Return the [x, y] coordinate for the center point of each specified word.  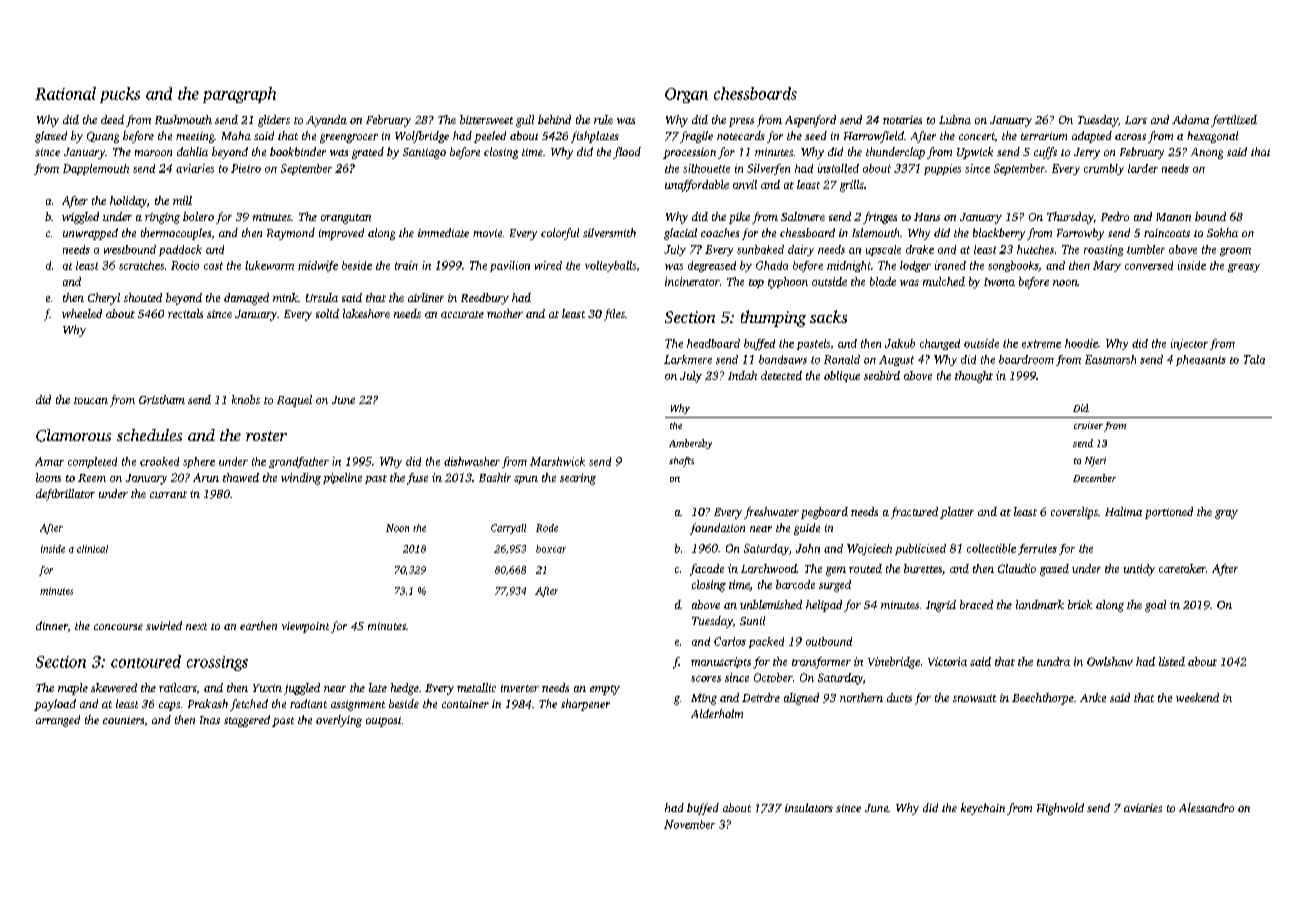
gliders [274, 121]
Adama [1190, 119]
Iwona [999, 282]
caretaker [1182, 568]
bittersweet [486, 119]
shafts [681, 462]
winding [301, 479]
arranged [58, 721]
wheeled [82, 313]
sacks [828, 316]
